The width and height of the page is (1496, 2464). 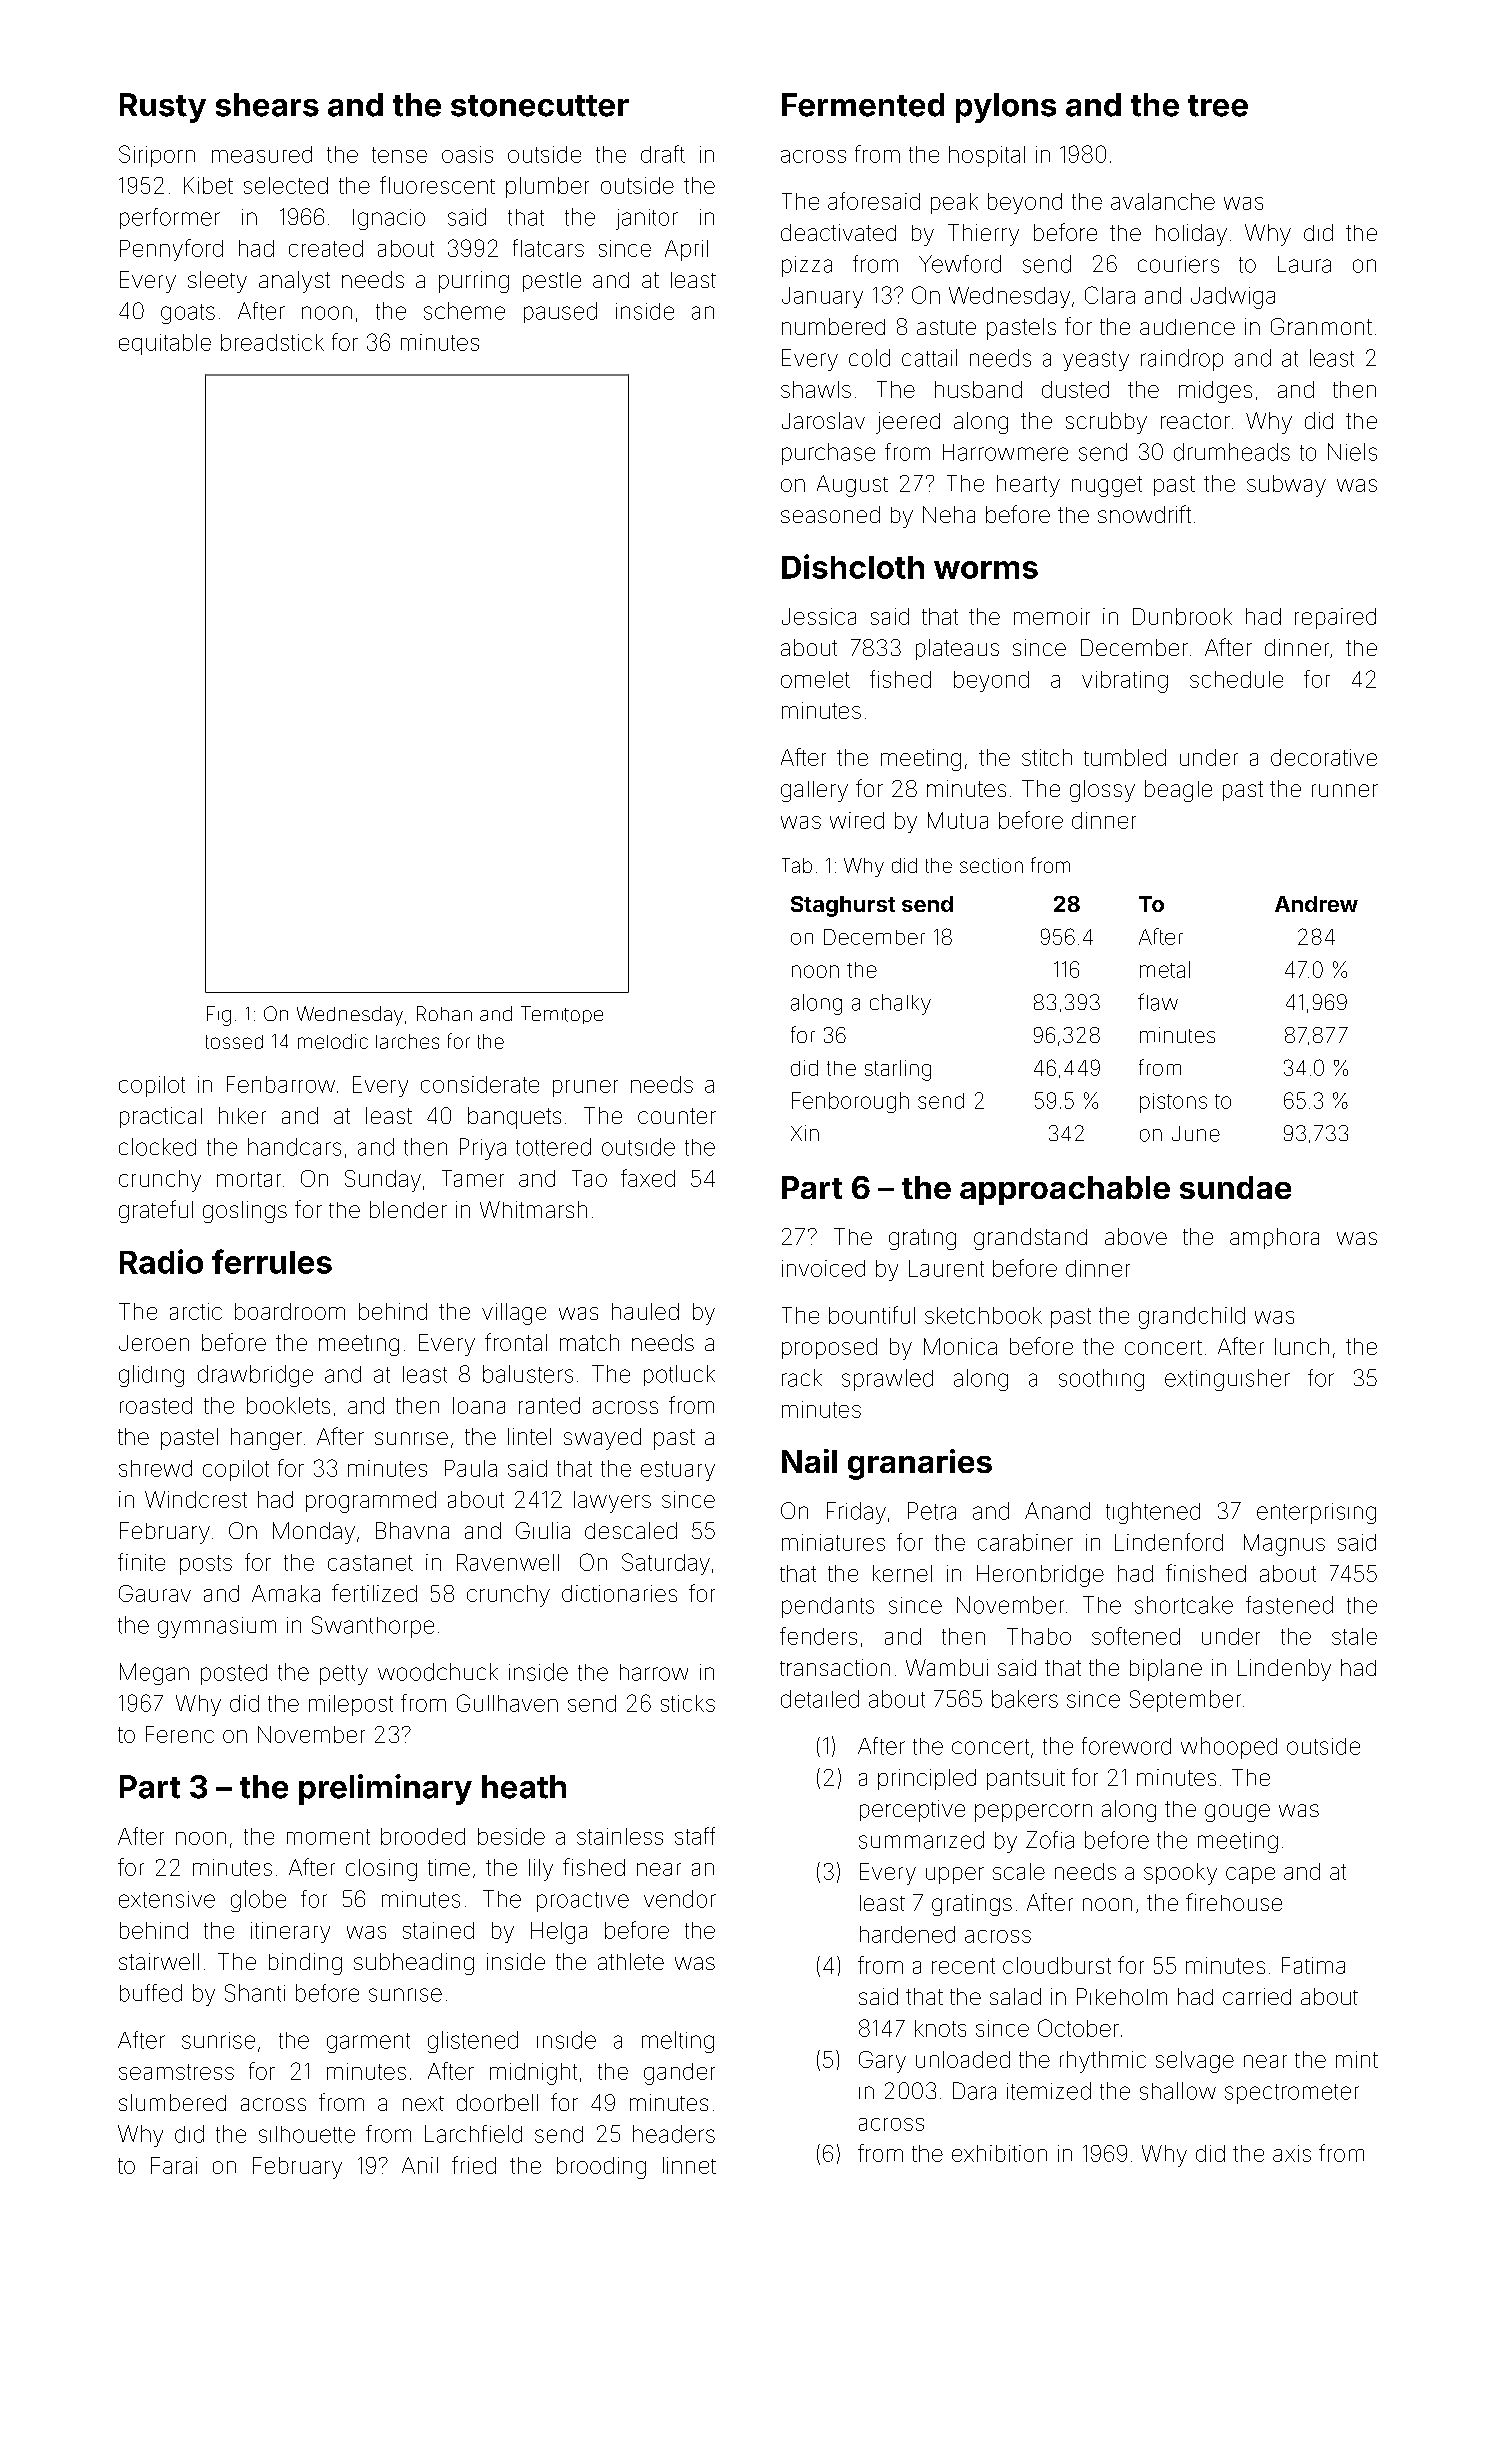 What do you see at coordinates (560, 312) in the page?
I see `paused` at bounding box center [560, 312].
